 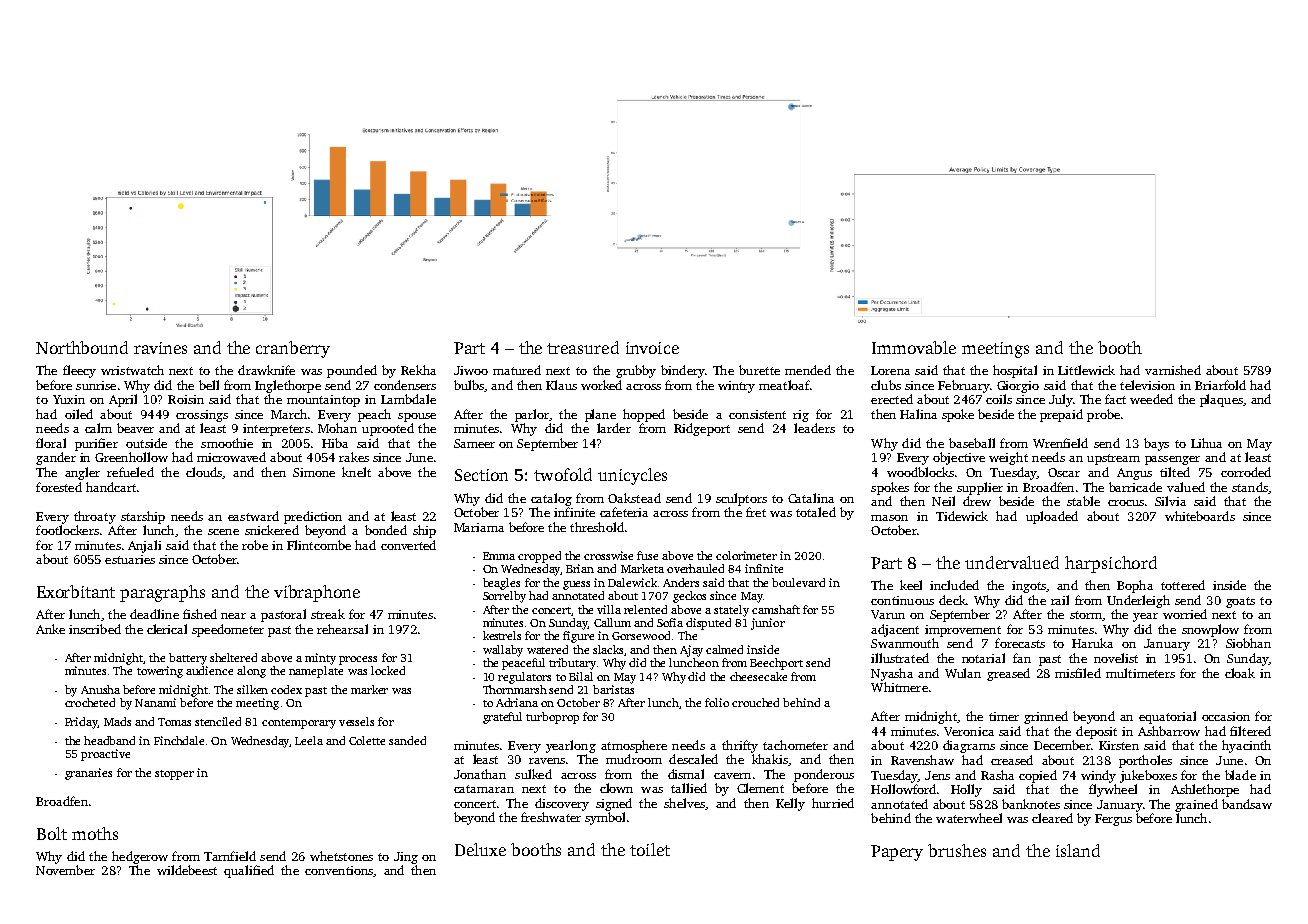 I want to click on Papery, so click(x=897, y=853).
